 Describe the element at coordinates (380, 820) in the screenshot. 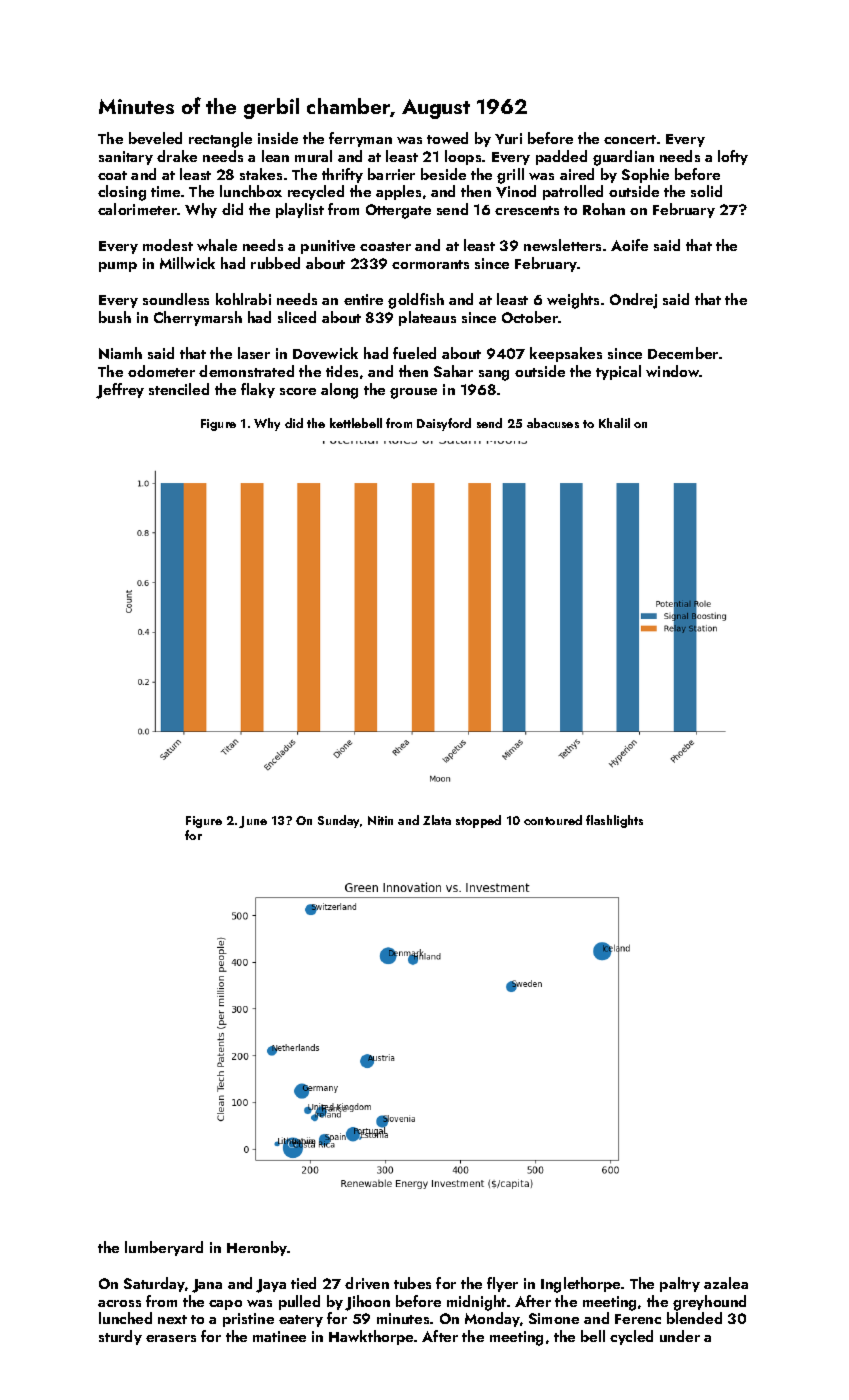

I see `Nitin` at that location.
